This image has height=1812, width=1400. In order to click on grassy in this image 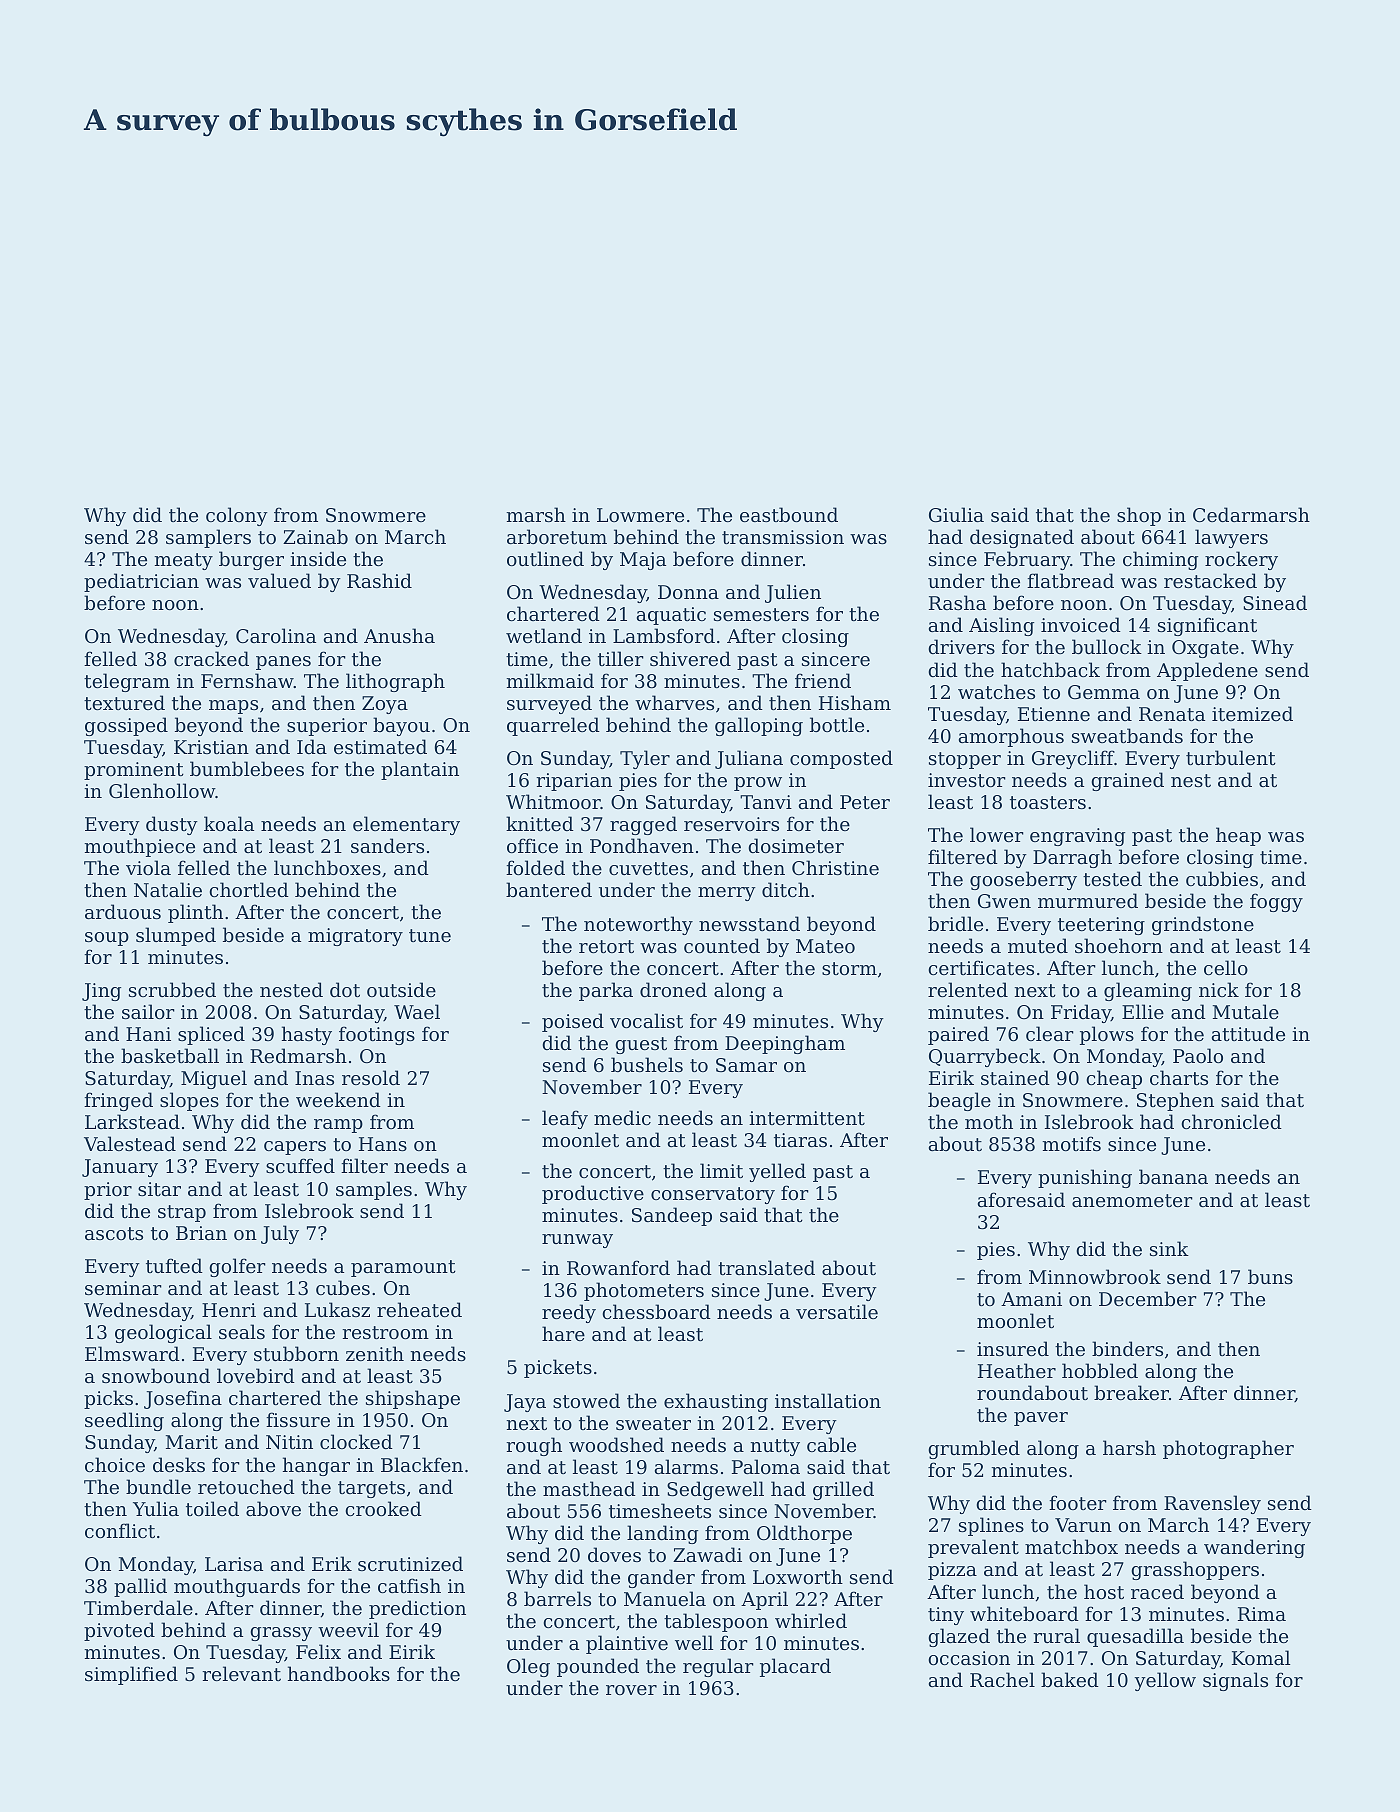, I will do `click(281, 1634)`.
